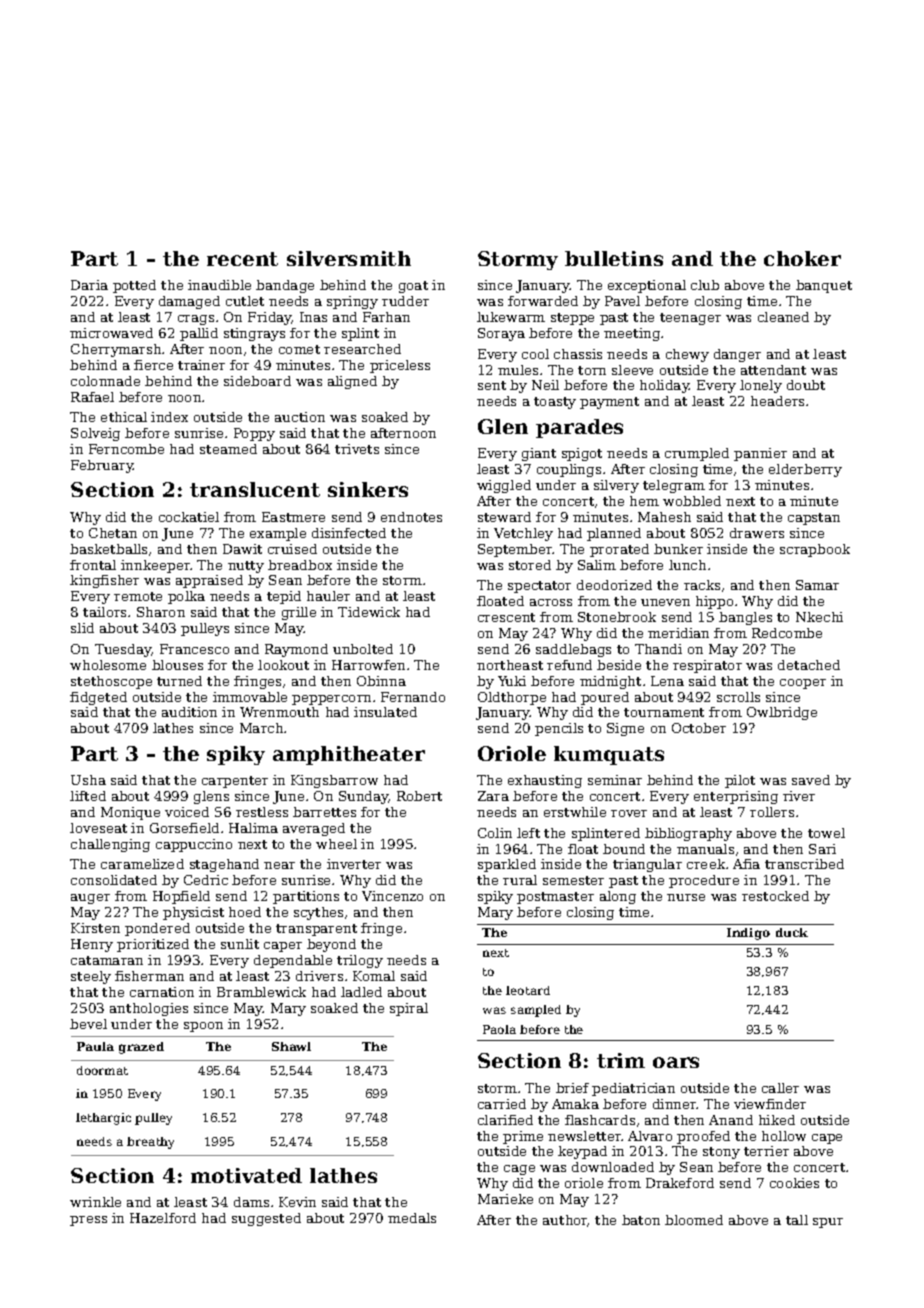 The image size is (924, 1308). I want to click on inverter, so click(354, 864).
